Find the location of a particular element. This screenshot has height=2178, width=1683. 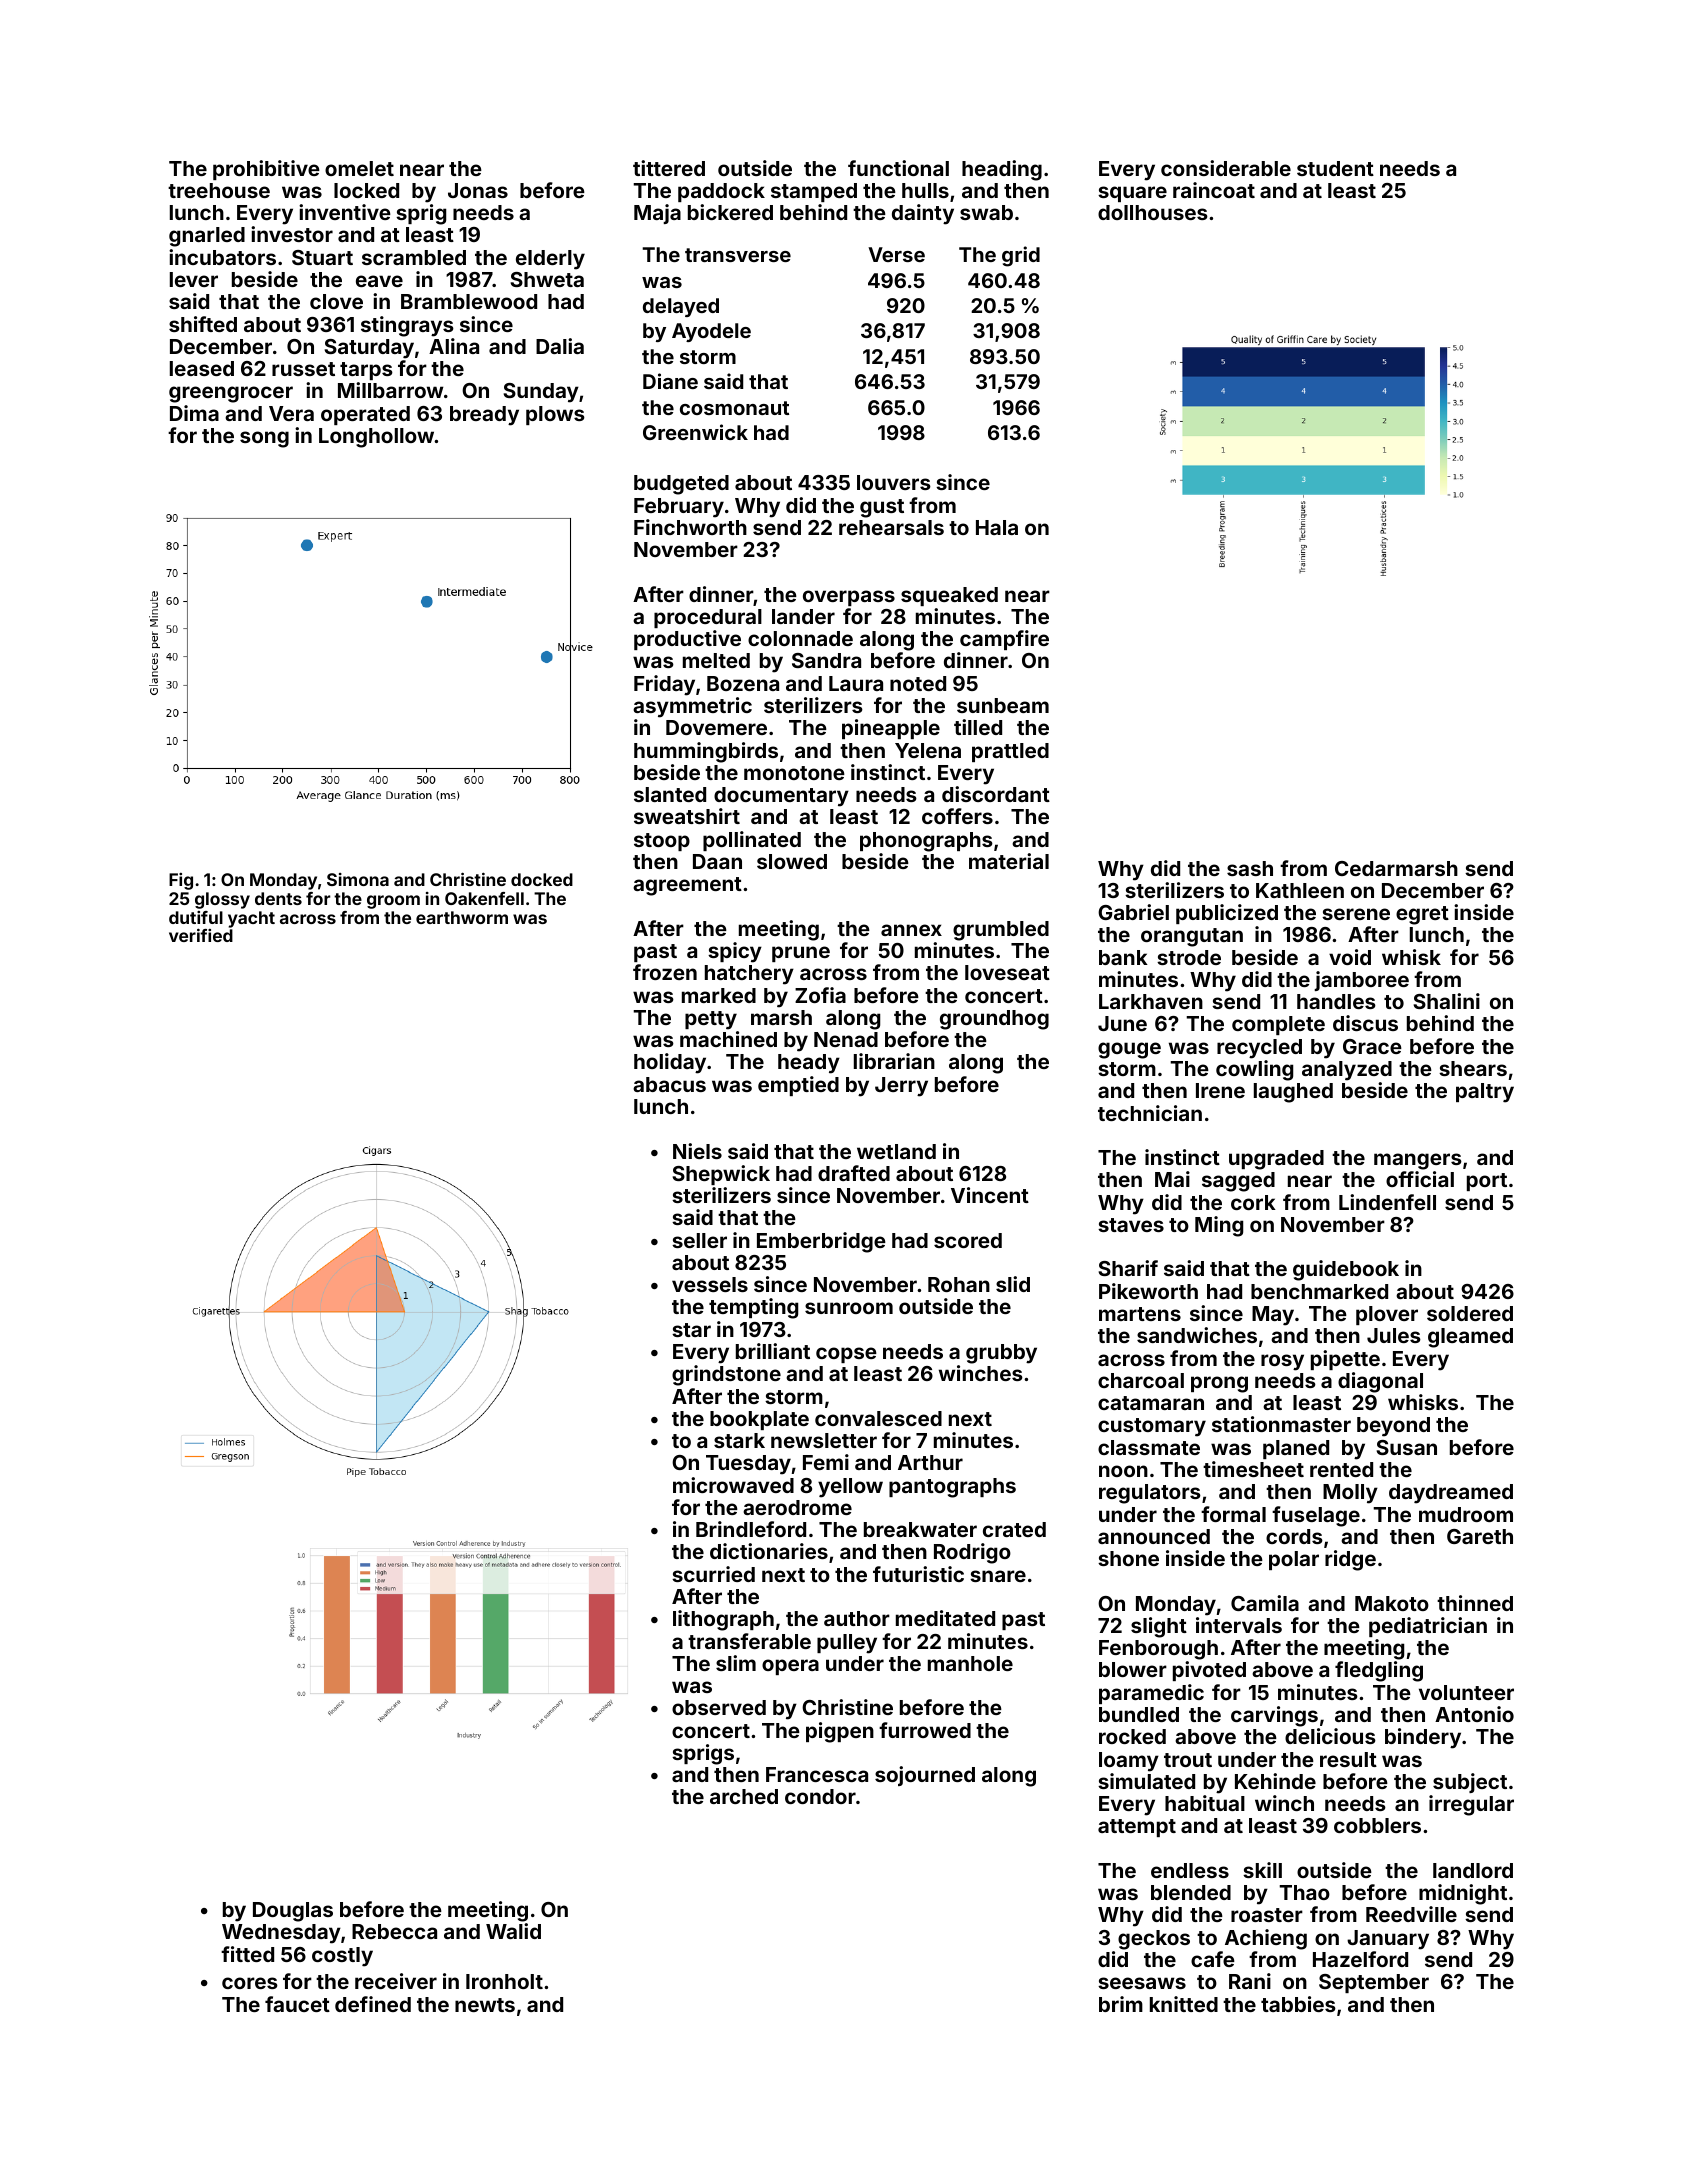

soldered is located at coordinates (1470, 1313).
